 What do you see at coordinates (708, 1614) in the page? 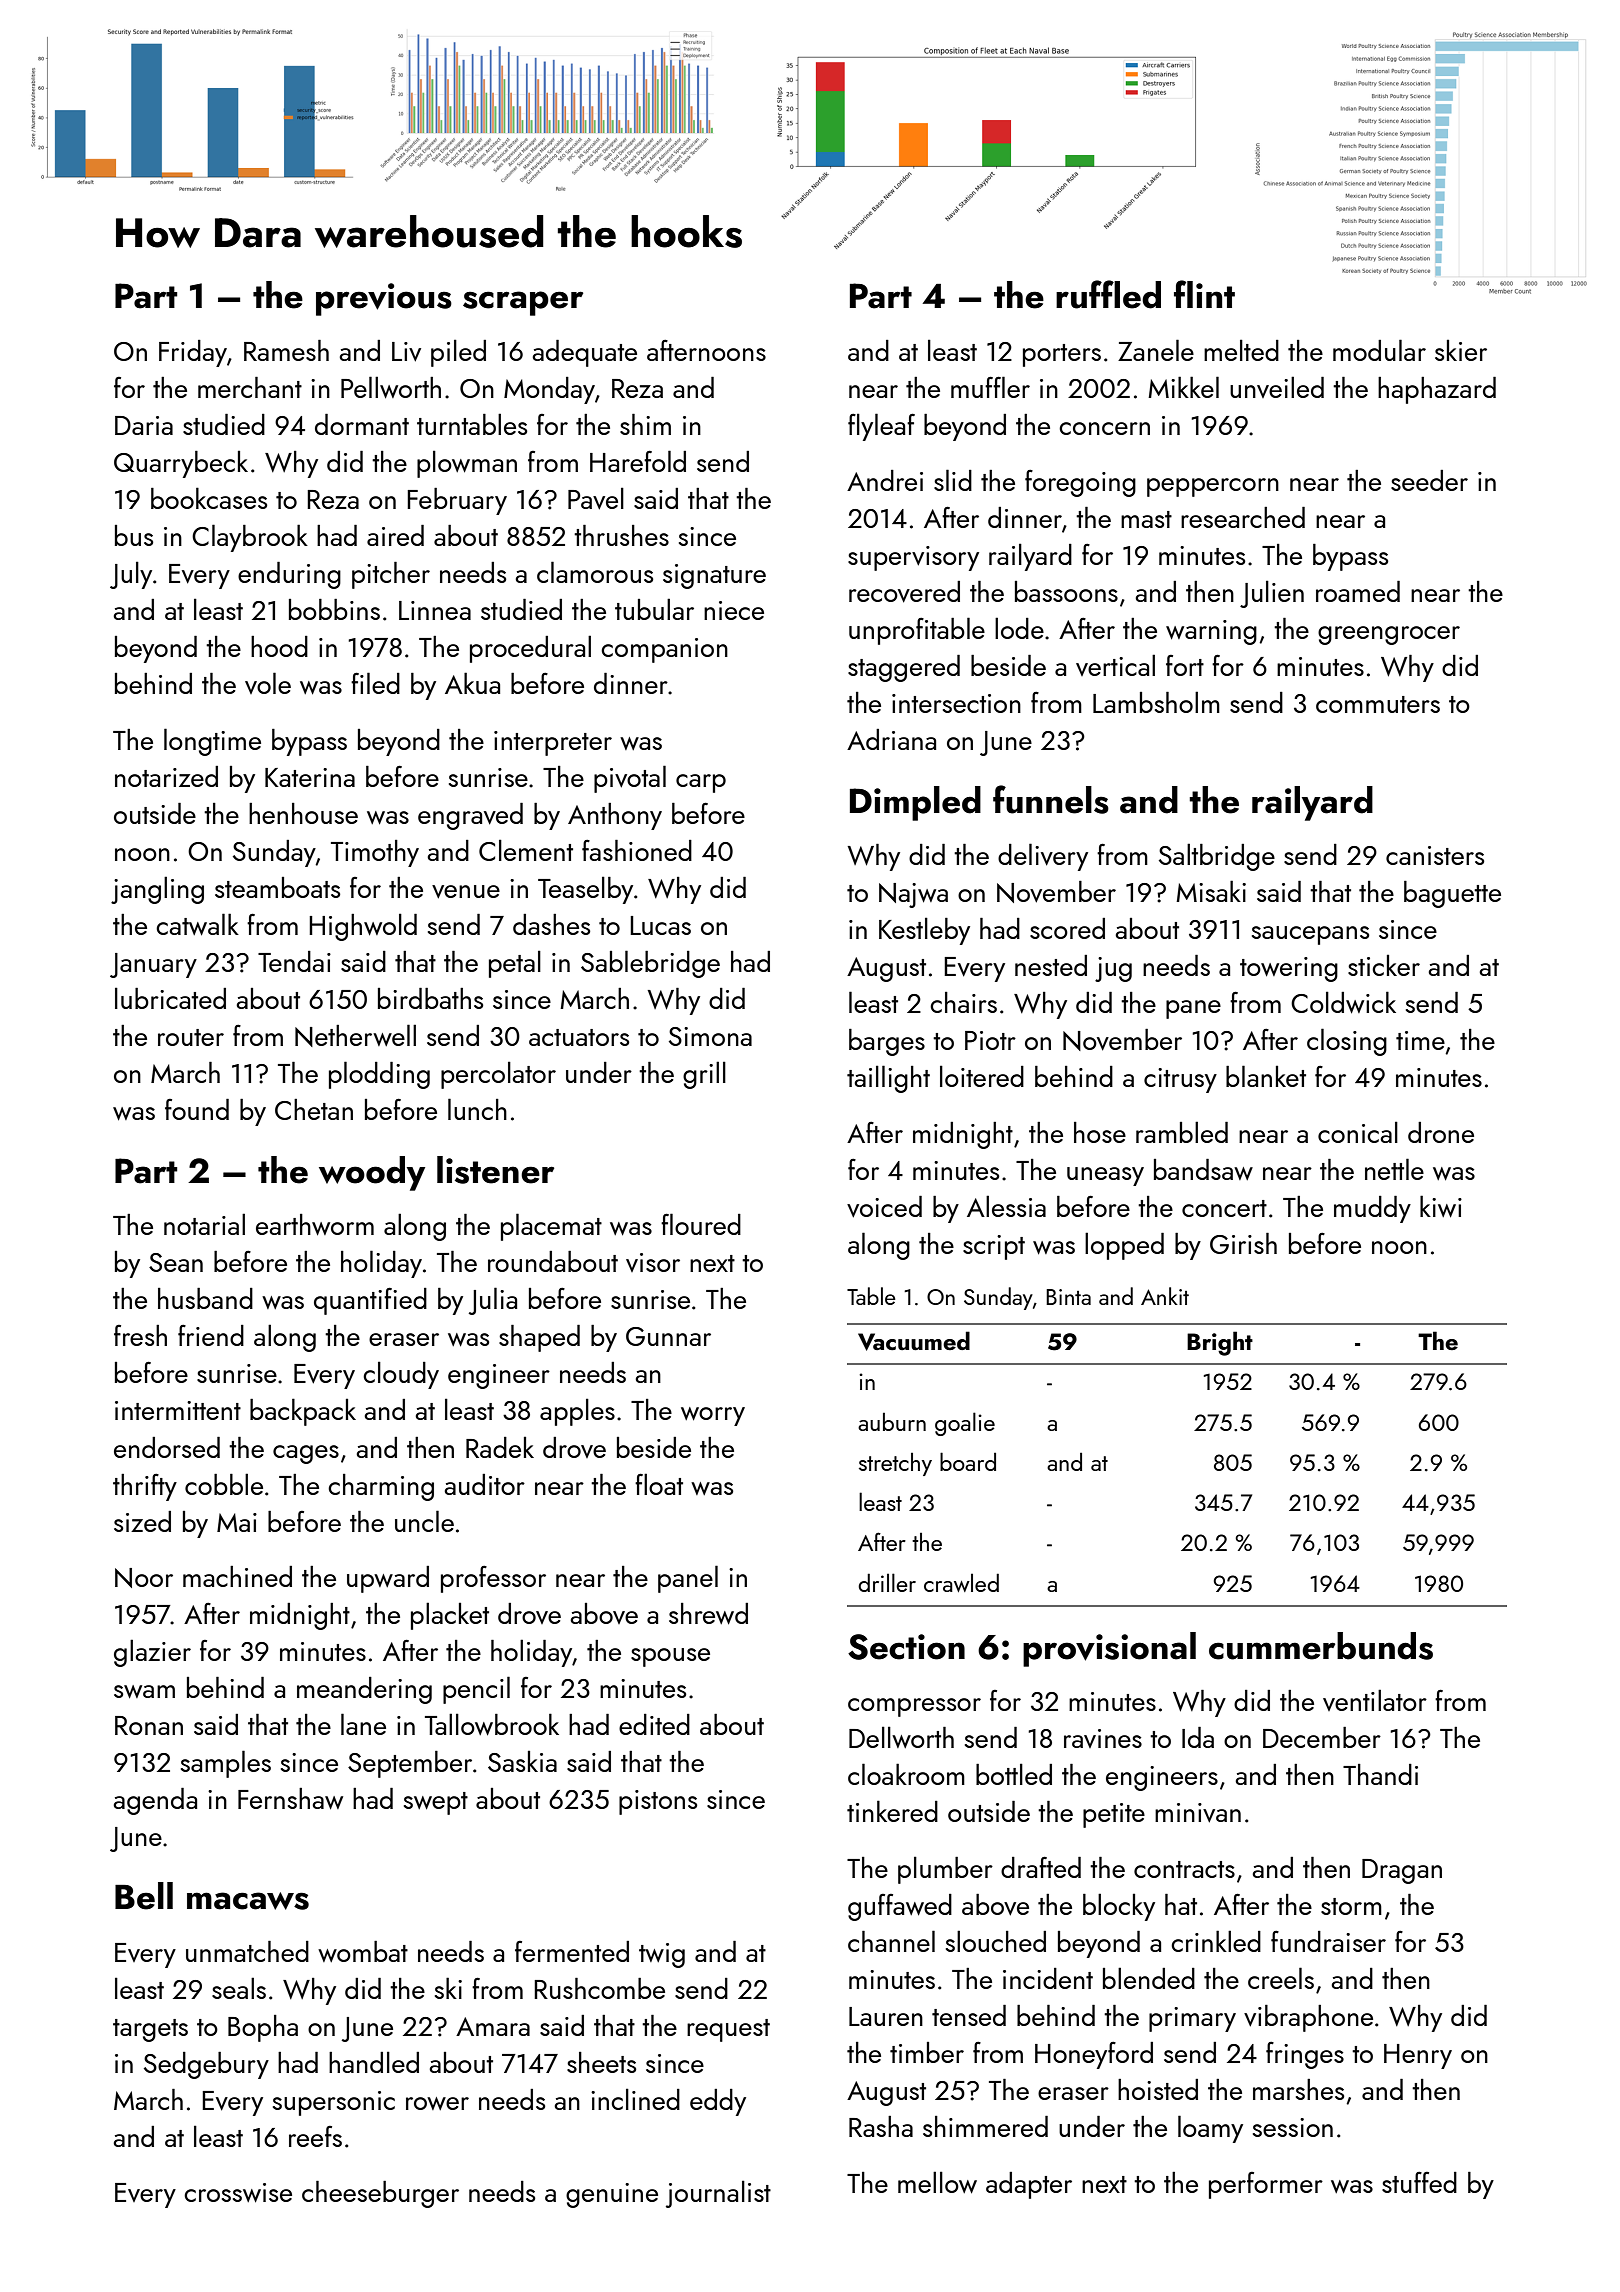
I see `shrewd` at bounding box center [708, 1614].
